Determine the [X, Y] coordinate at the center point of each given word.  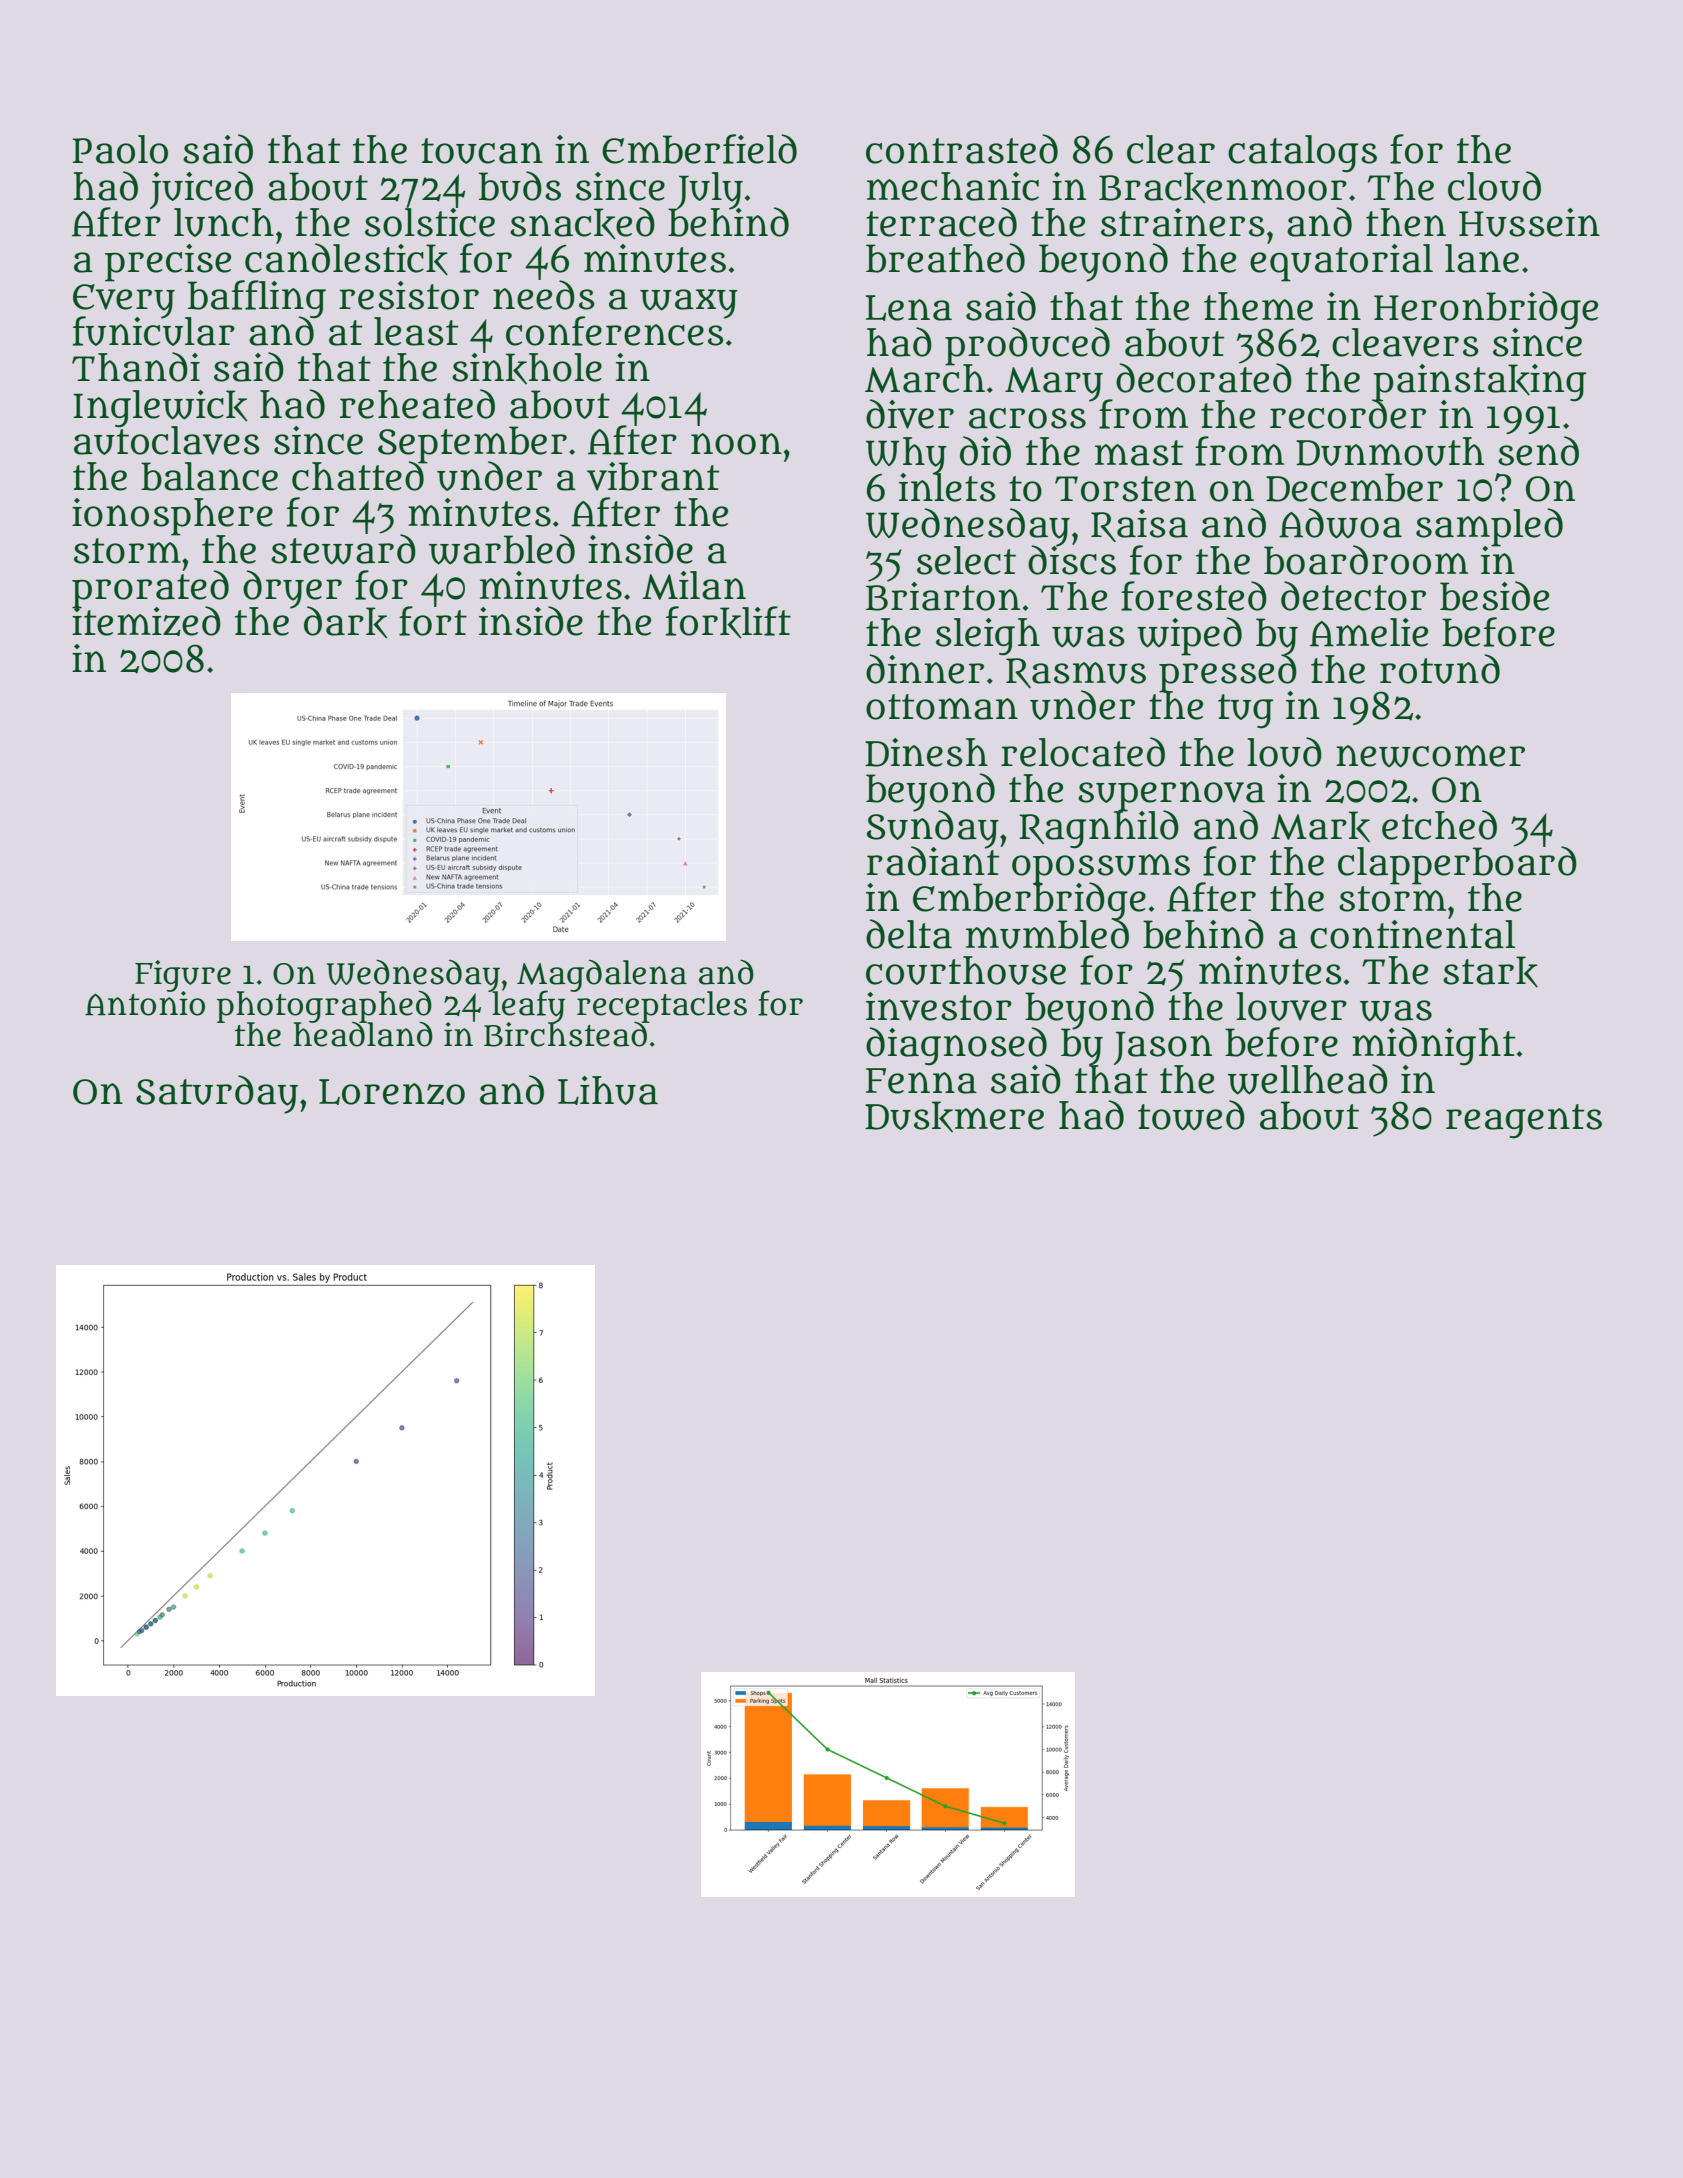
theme [1258, 306]
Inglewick [160, 408]
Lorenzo [392, 1092]
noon [736, 444]
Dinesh [926, 752]
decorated [1204, 378]
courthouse [966, 970]
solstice [430, 222]
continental [1412, 934]
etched [1439, 825]
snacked [582, 223]
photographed [324, 1006]
